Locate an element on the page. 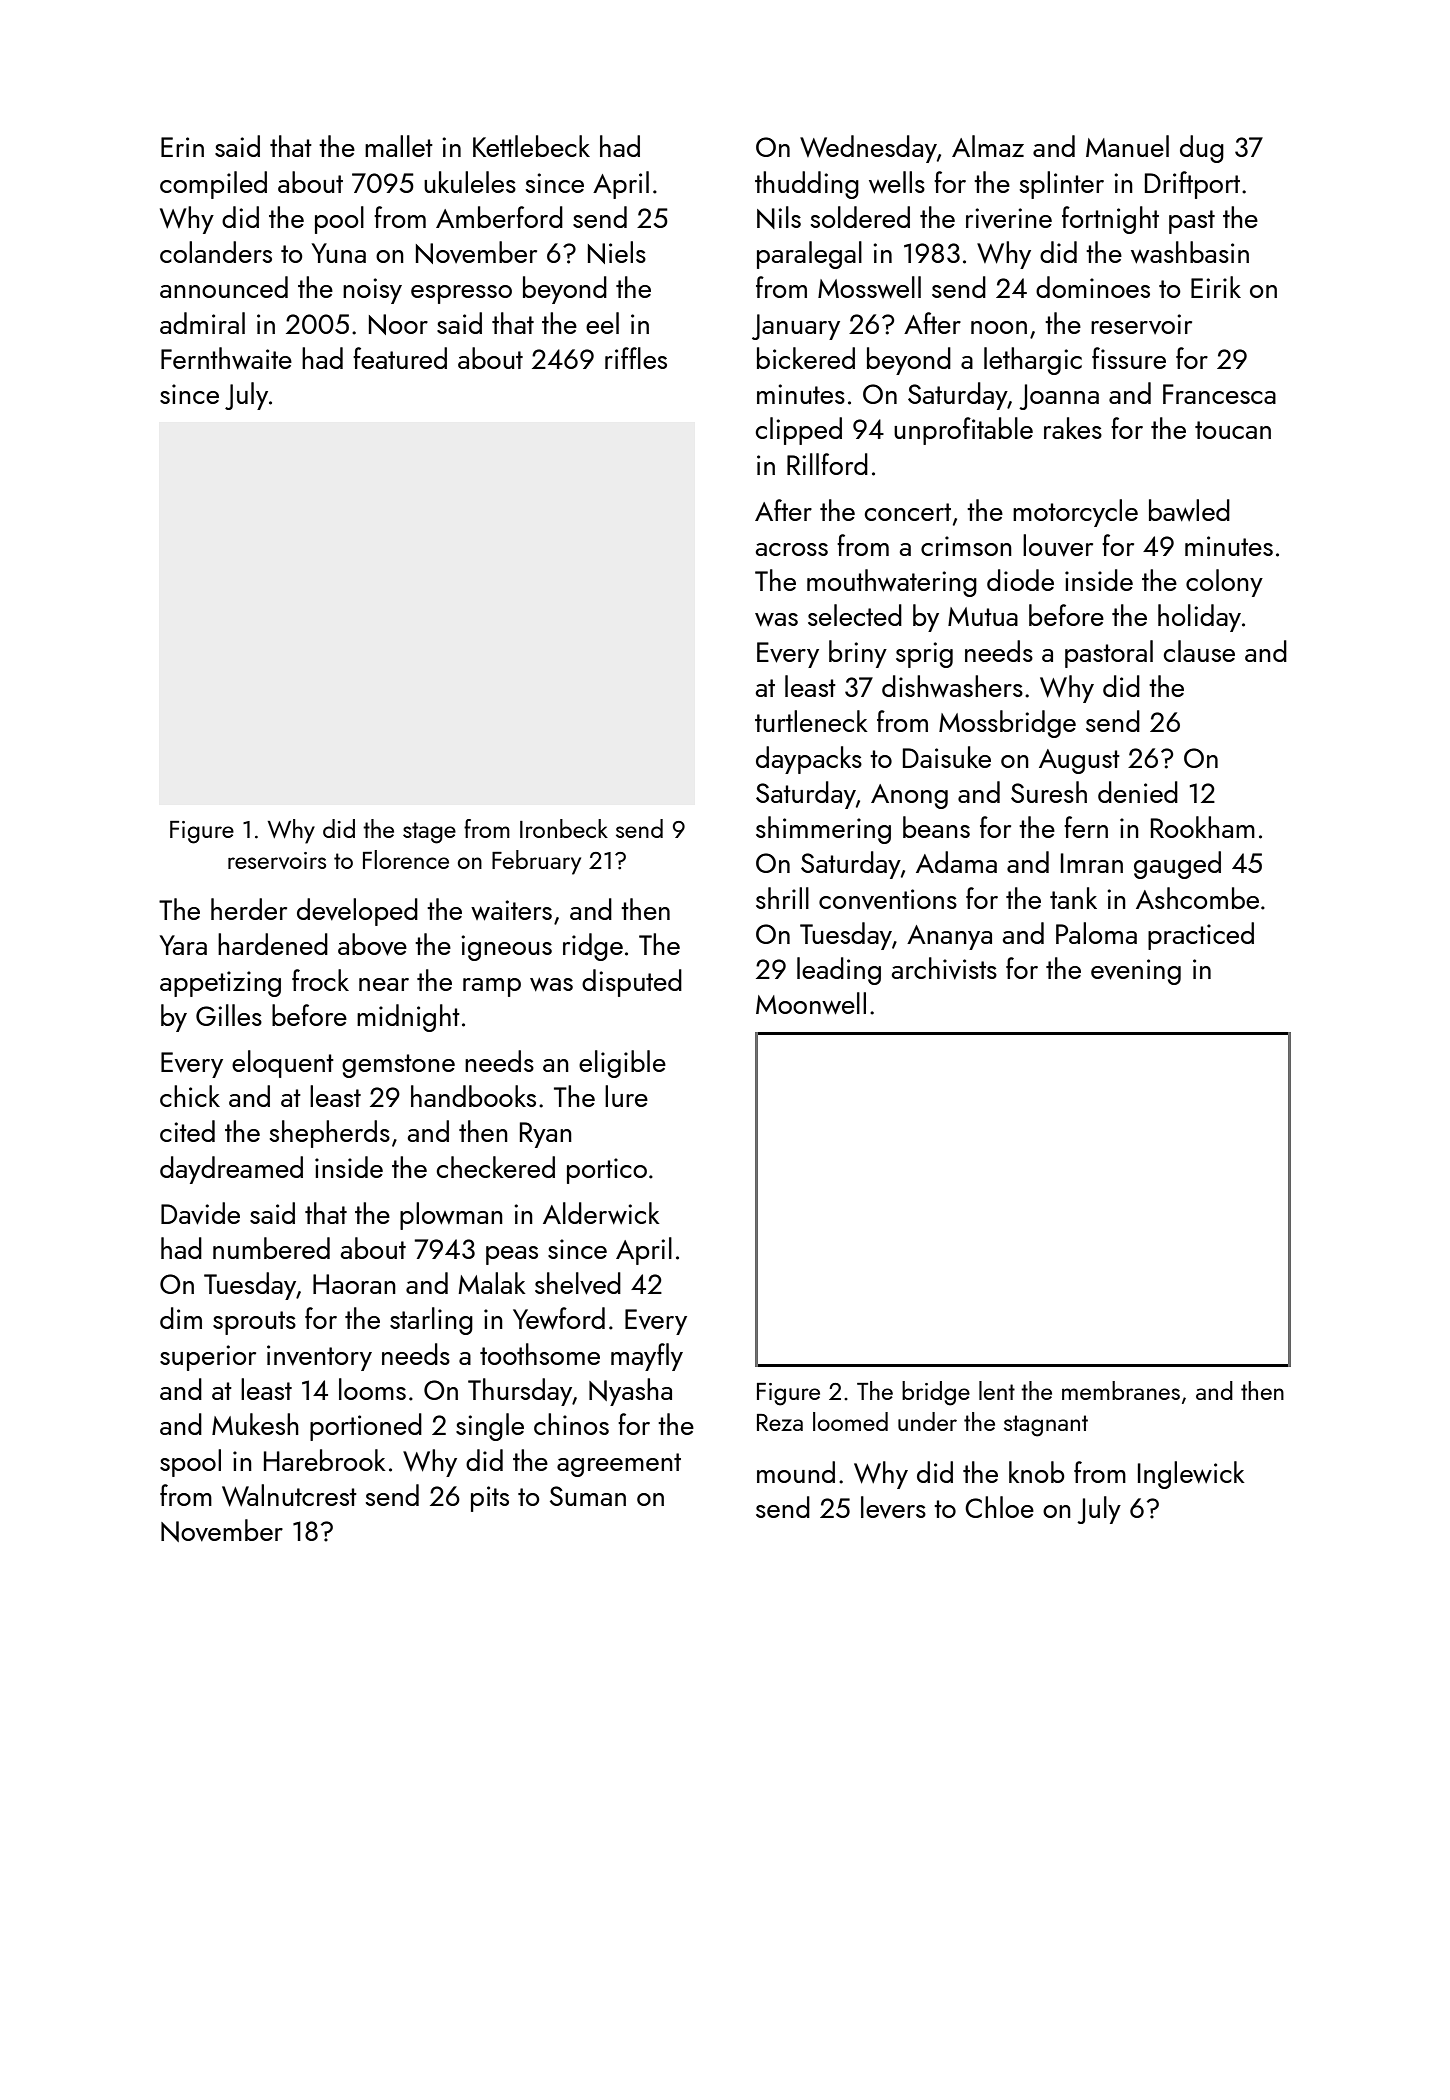  Walnutcrest is located at coordinates (289, 1495).
